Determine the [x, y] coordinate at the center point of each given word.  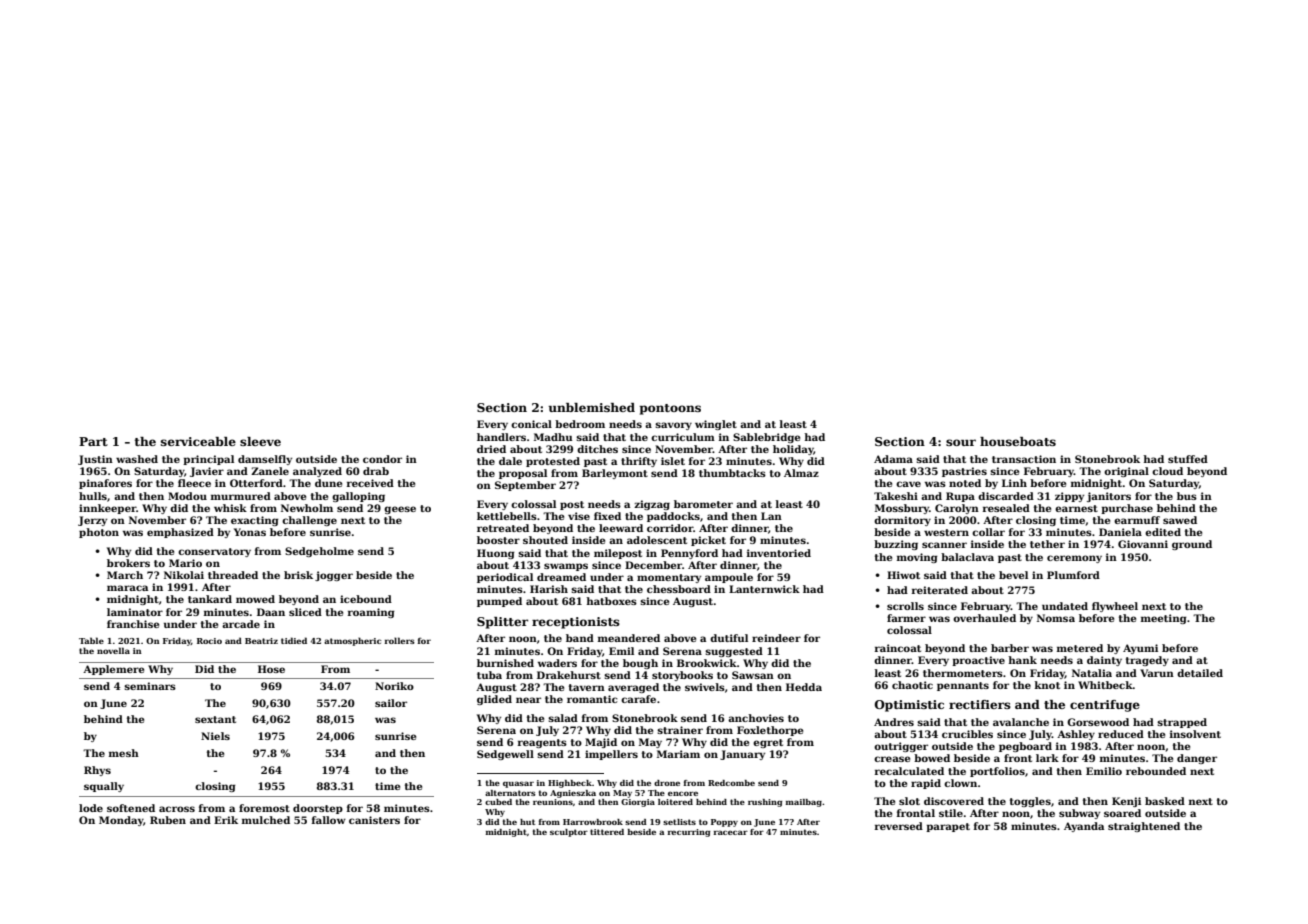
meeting [1164, 619]
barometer [703, 504]
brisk [298, 575]
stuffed [1188, 459]
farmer [906, 618]
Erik [226, 820]
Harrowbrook [593, 822]
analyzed [317, 472]
